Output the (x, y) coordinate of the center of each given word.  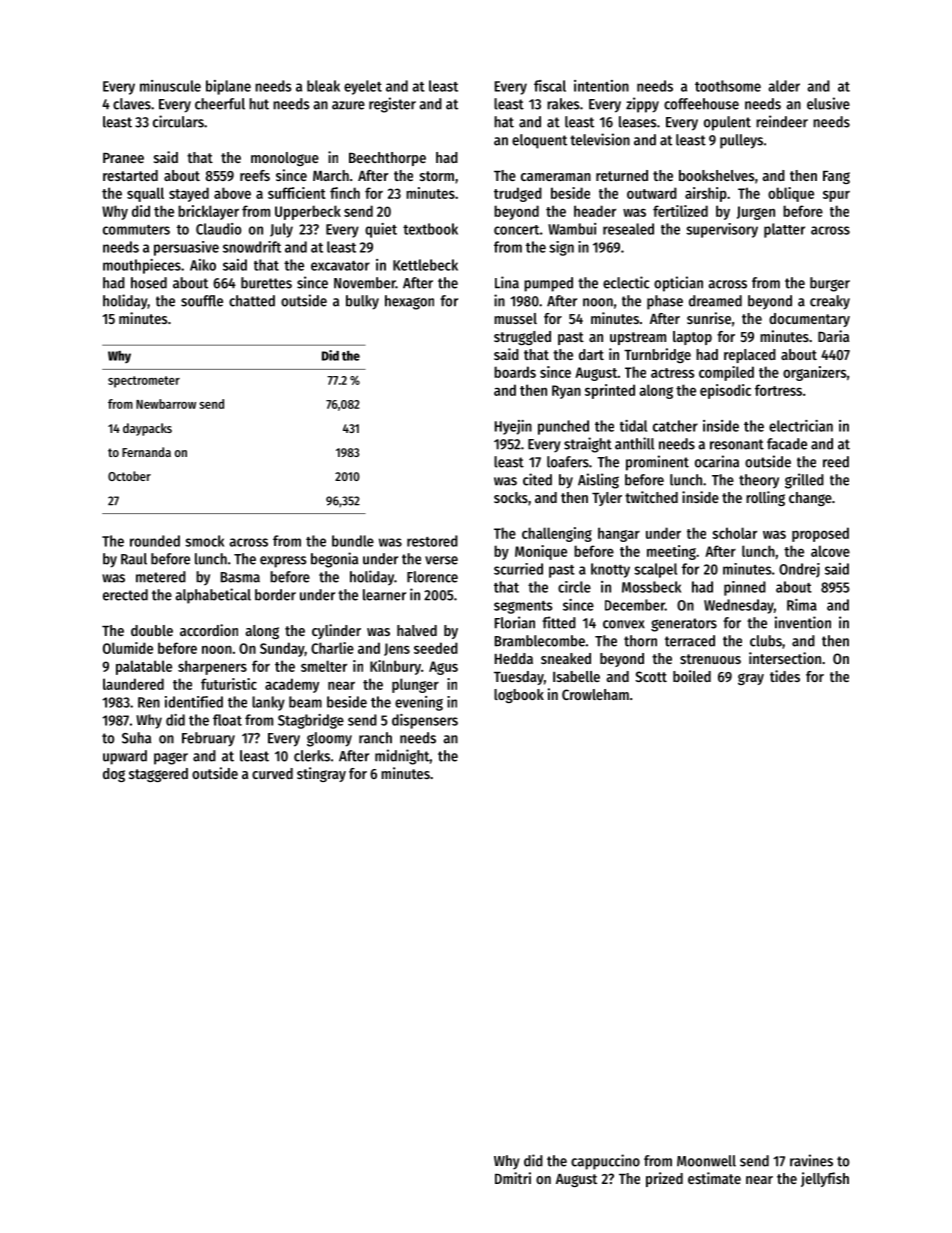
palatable (144, 667)
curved (272, 773)
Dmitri (513, 1178)
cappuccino (605, 1162)
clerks (312, 756)
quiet (381, 230)
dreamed (715, 301)
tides (785, 676)
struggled (522, 338)
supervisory (722, 230)
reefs (255, 175)
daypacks (147, 429)
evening (419, 703)
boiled (692, 676)
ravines (811, 1160)
